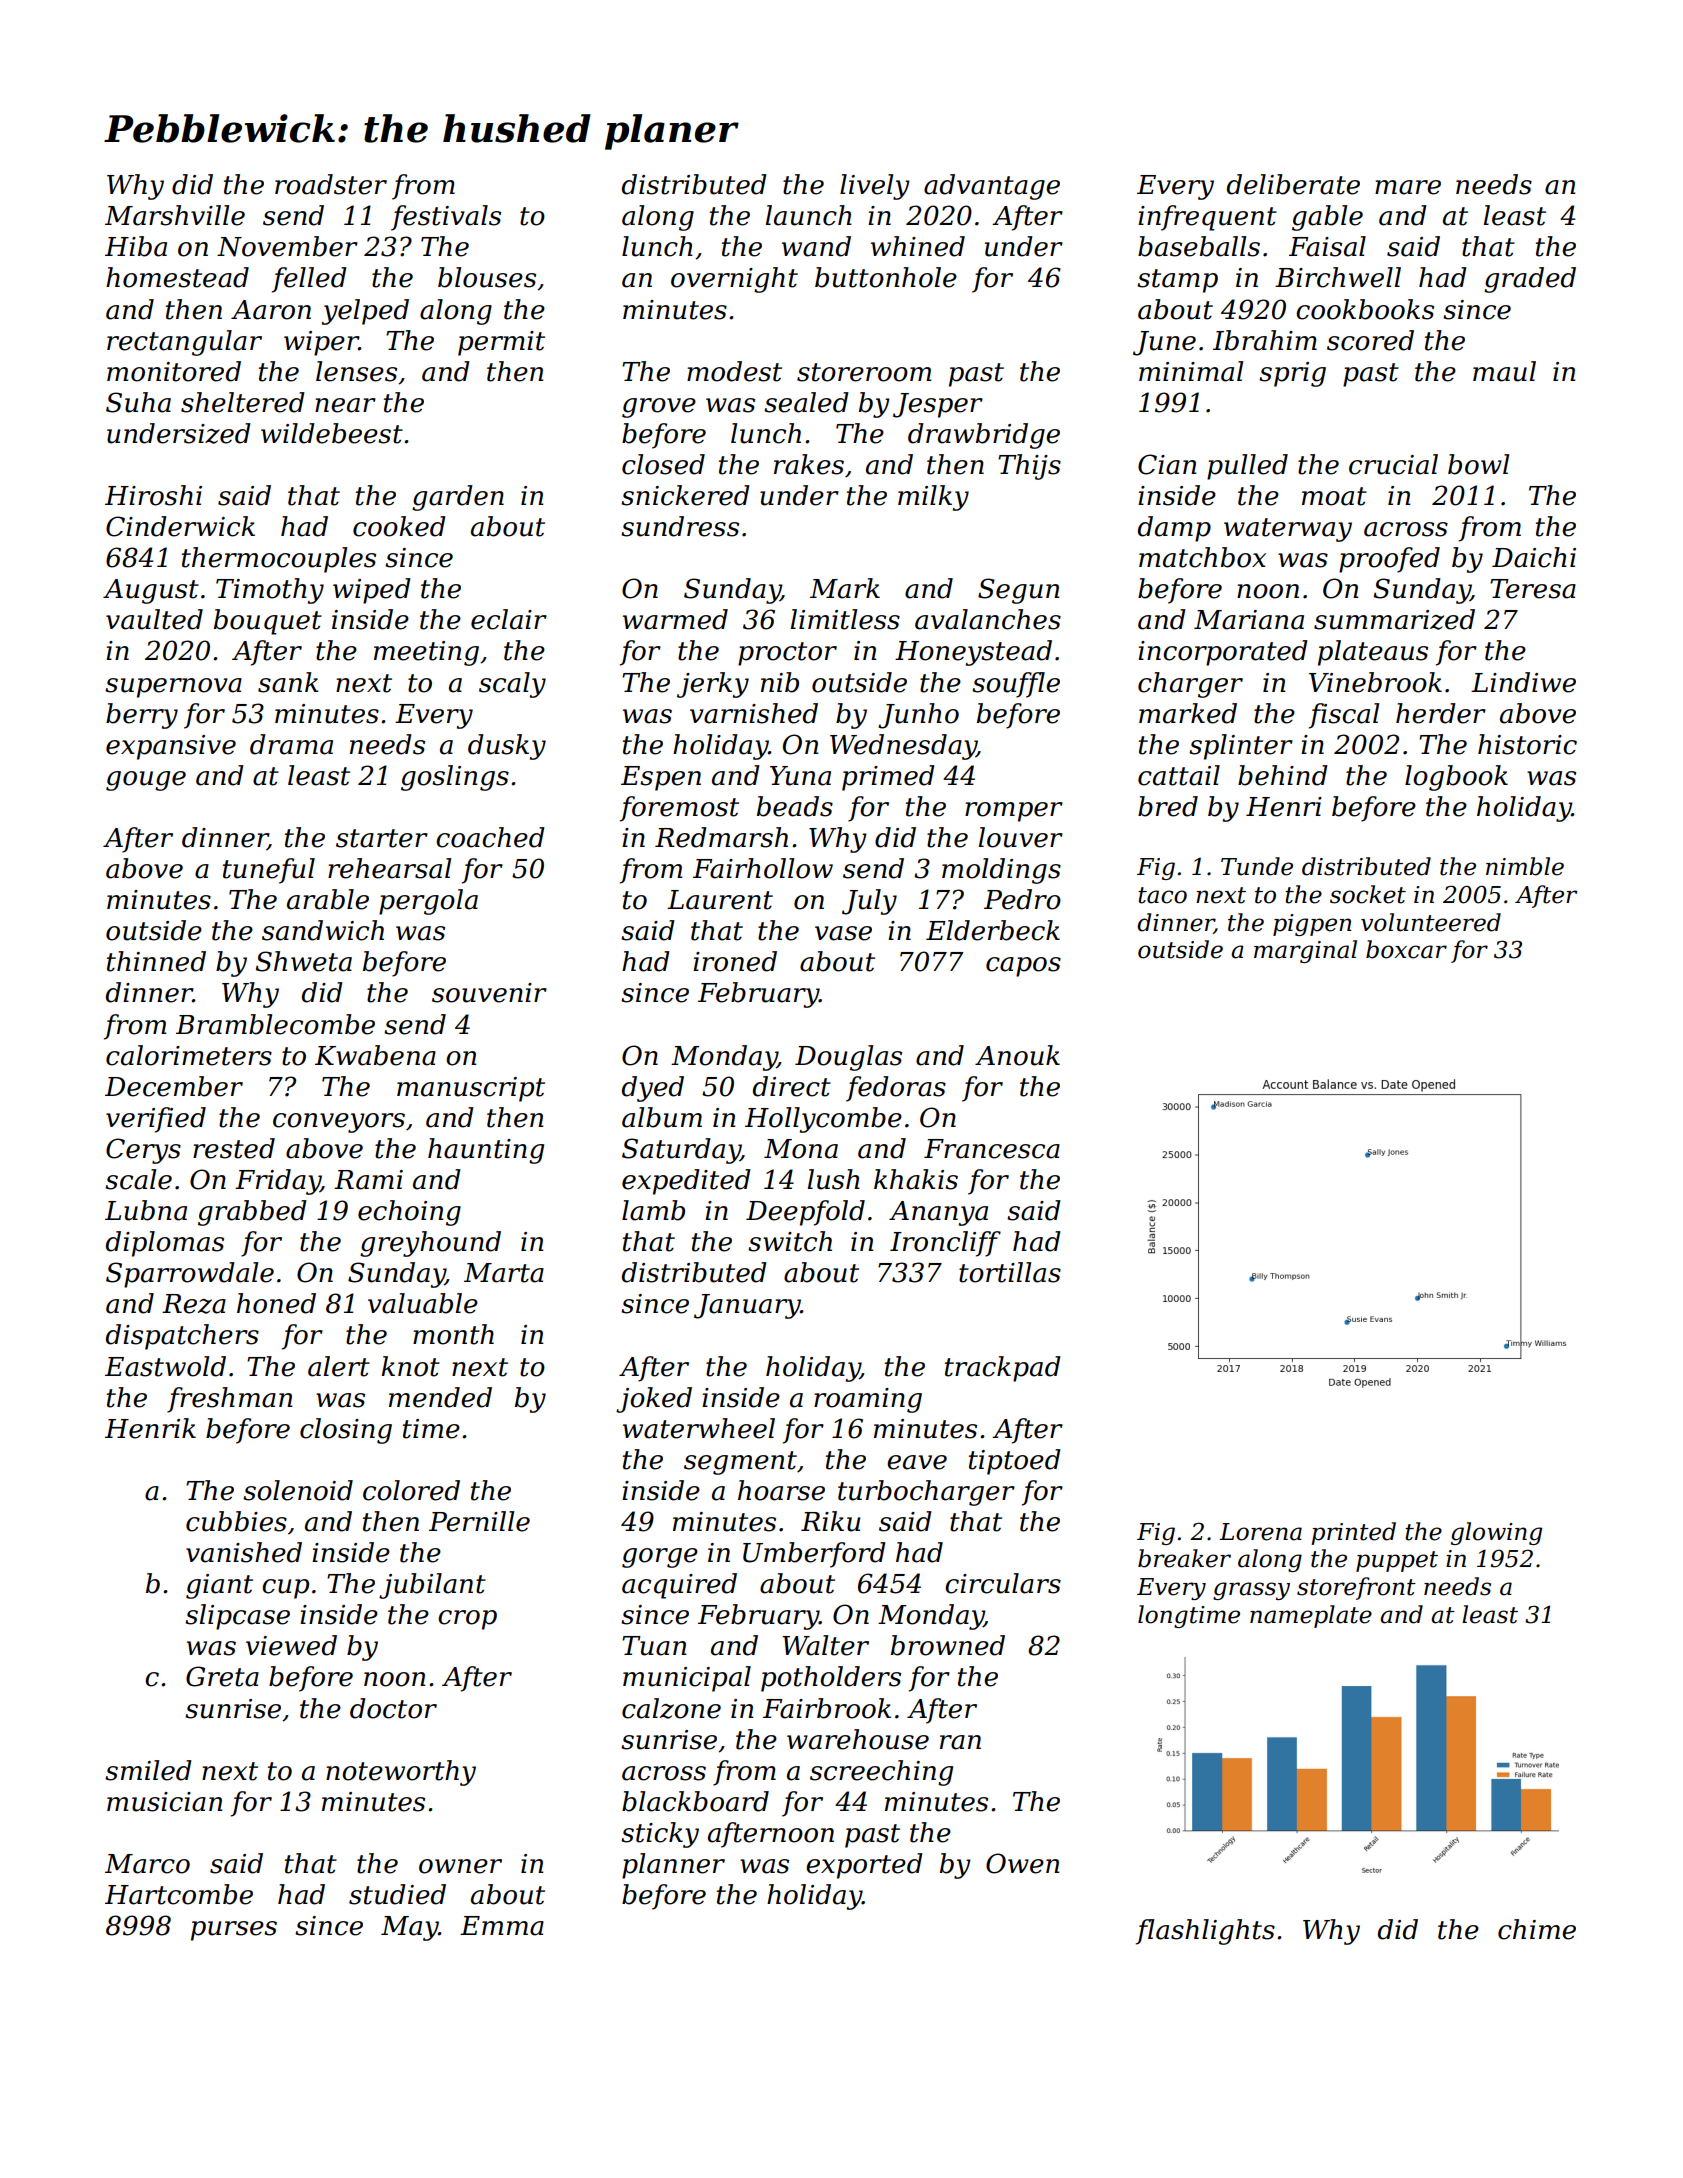 This page has width=1683, height=2178. Describe the element at coordinates (1406, 949) in the page. I see `boxcar` at that location.
